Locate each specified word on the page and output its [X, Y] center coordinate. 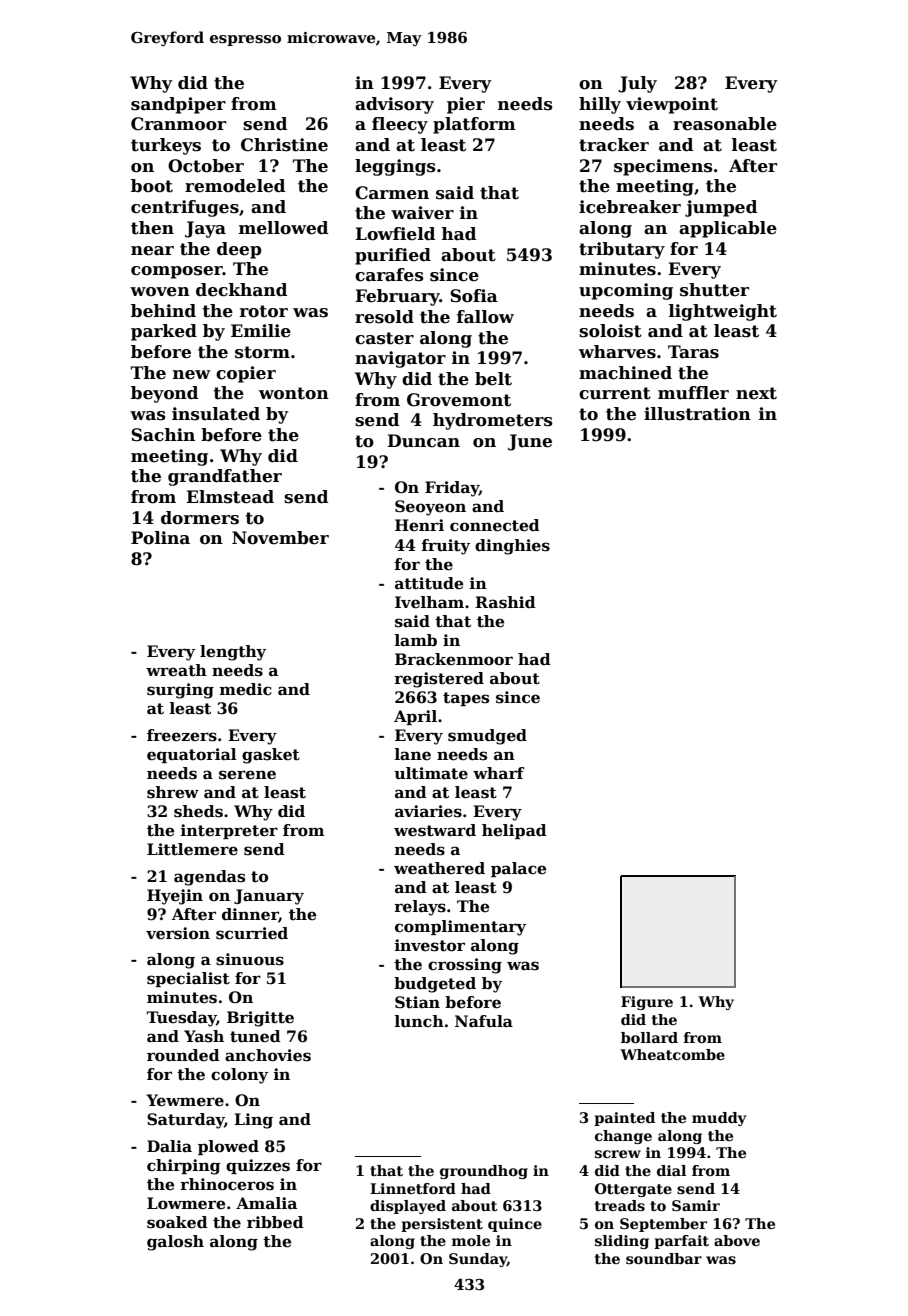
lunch [419, 1021]
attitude [429, 583]
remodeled [235, 186]
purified [393, 256]
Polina [160, 538]
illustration [697, 414]
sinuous [250, 959]
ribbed [275, 1222]
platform [474, 125]
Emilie [261, 331]
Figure [647, 1003]
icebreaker [630, 207]
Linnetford [413, 1188]
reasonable [725, 124]
